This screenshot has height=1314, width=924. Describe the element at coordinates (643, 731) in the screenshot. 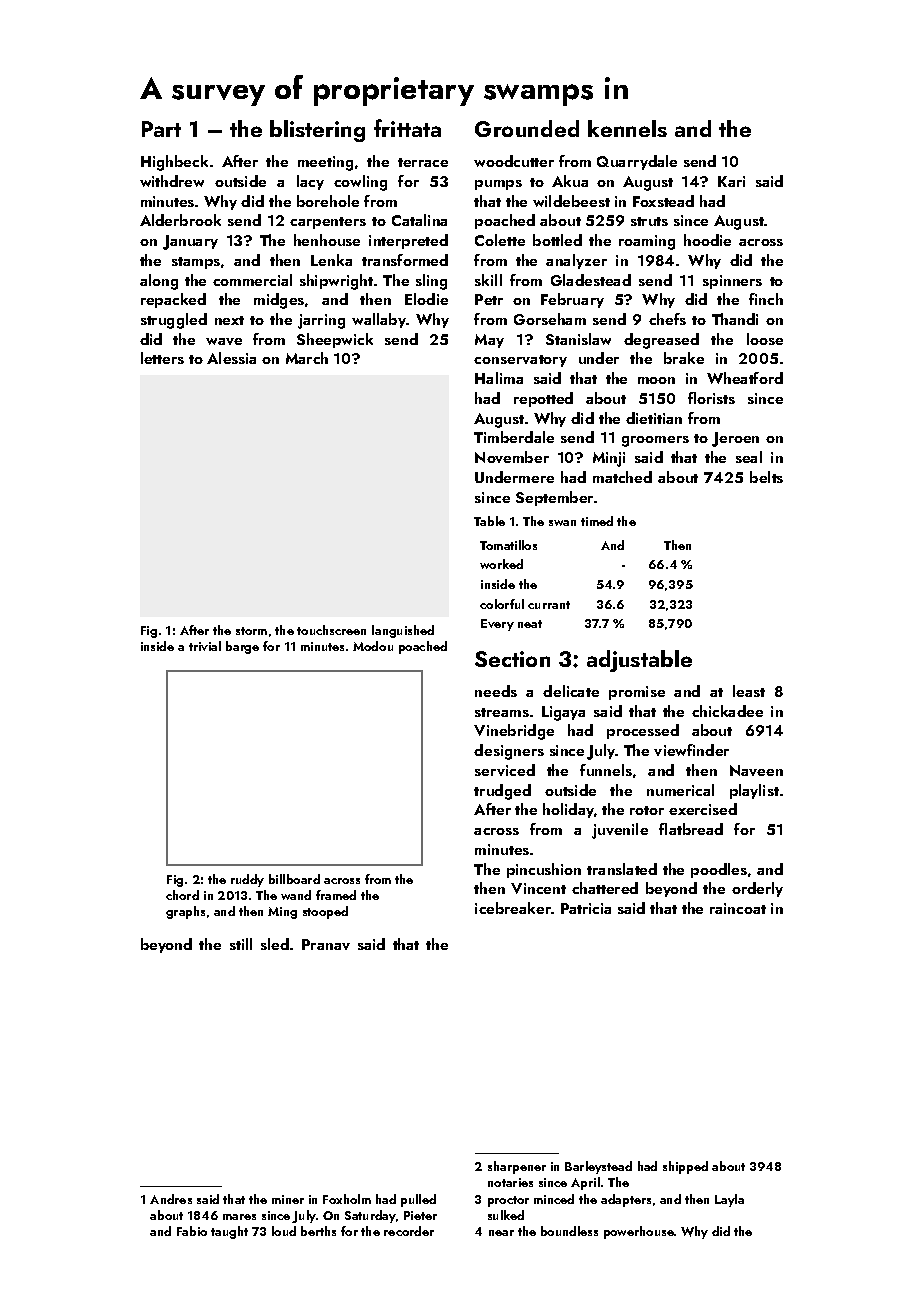

I see `processed` at that location.
